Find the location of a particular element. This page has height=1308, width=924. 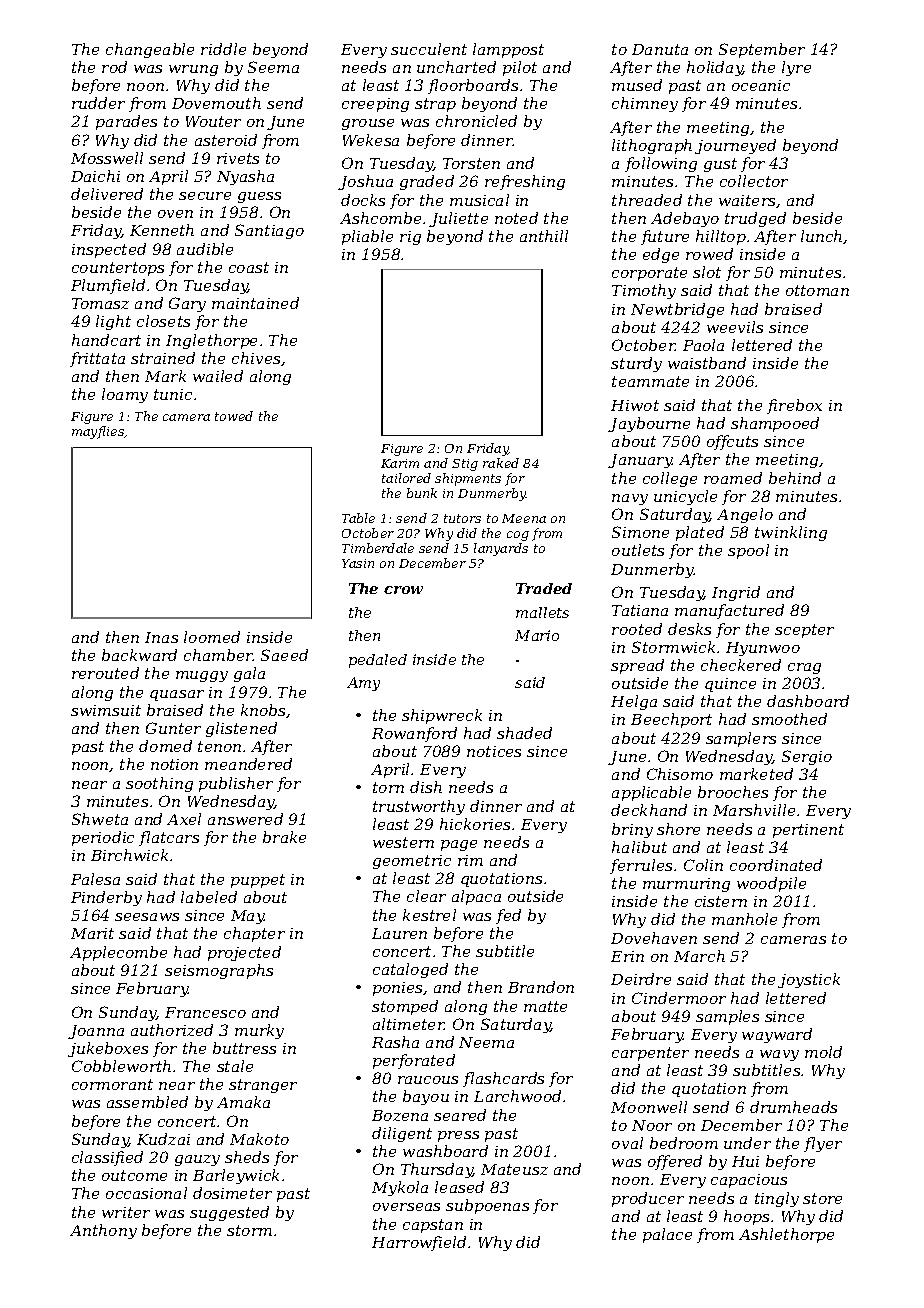

tailored is located at coordinates (406, 478).
